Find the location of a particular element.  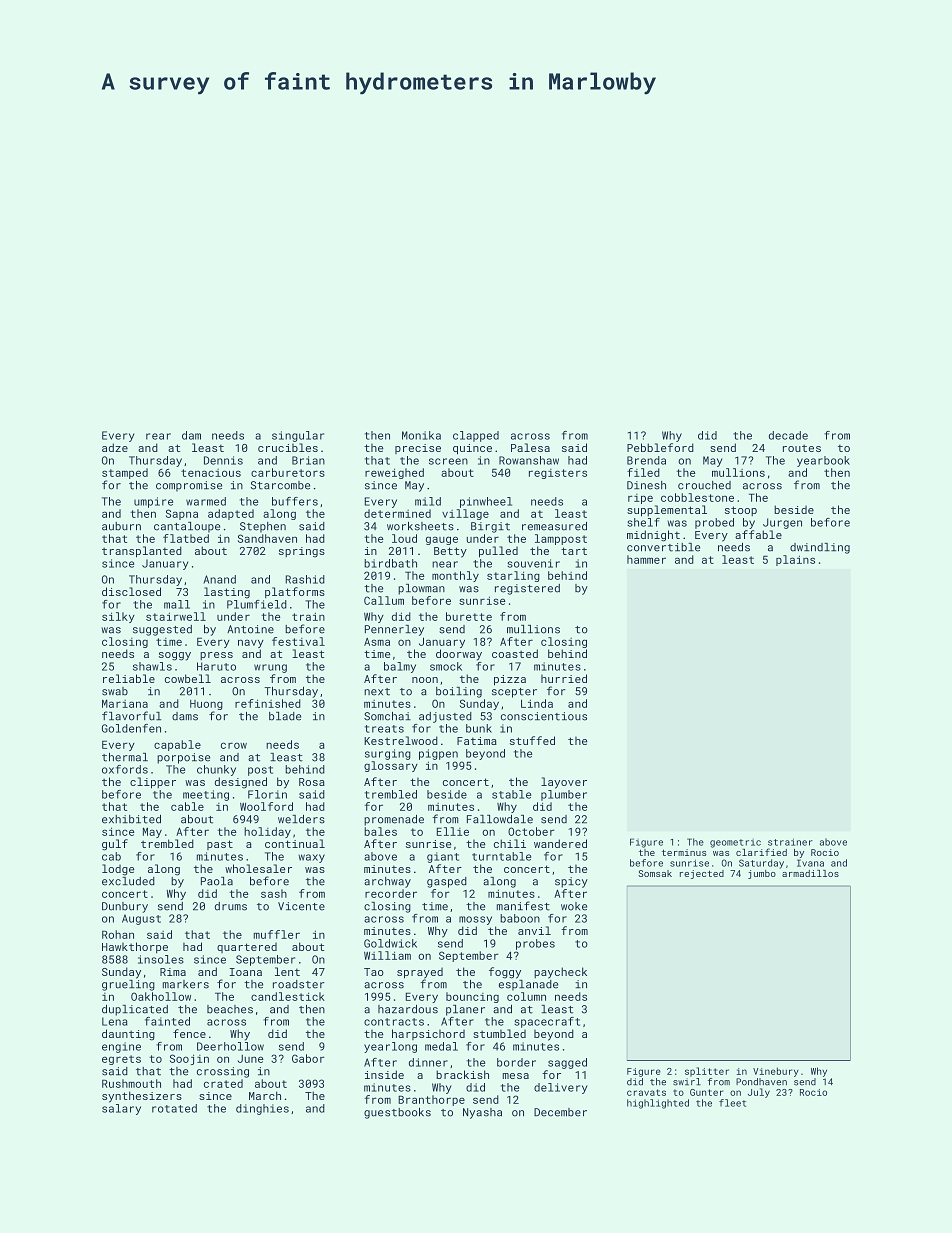

screen is located at coordinates (448, 461).
